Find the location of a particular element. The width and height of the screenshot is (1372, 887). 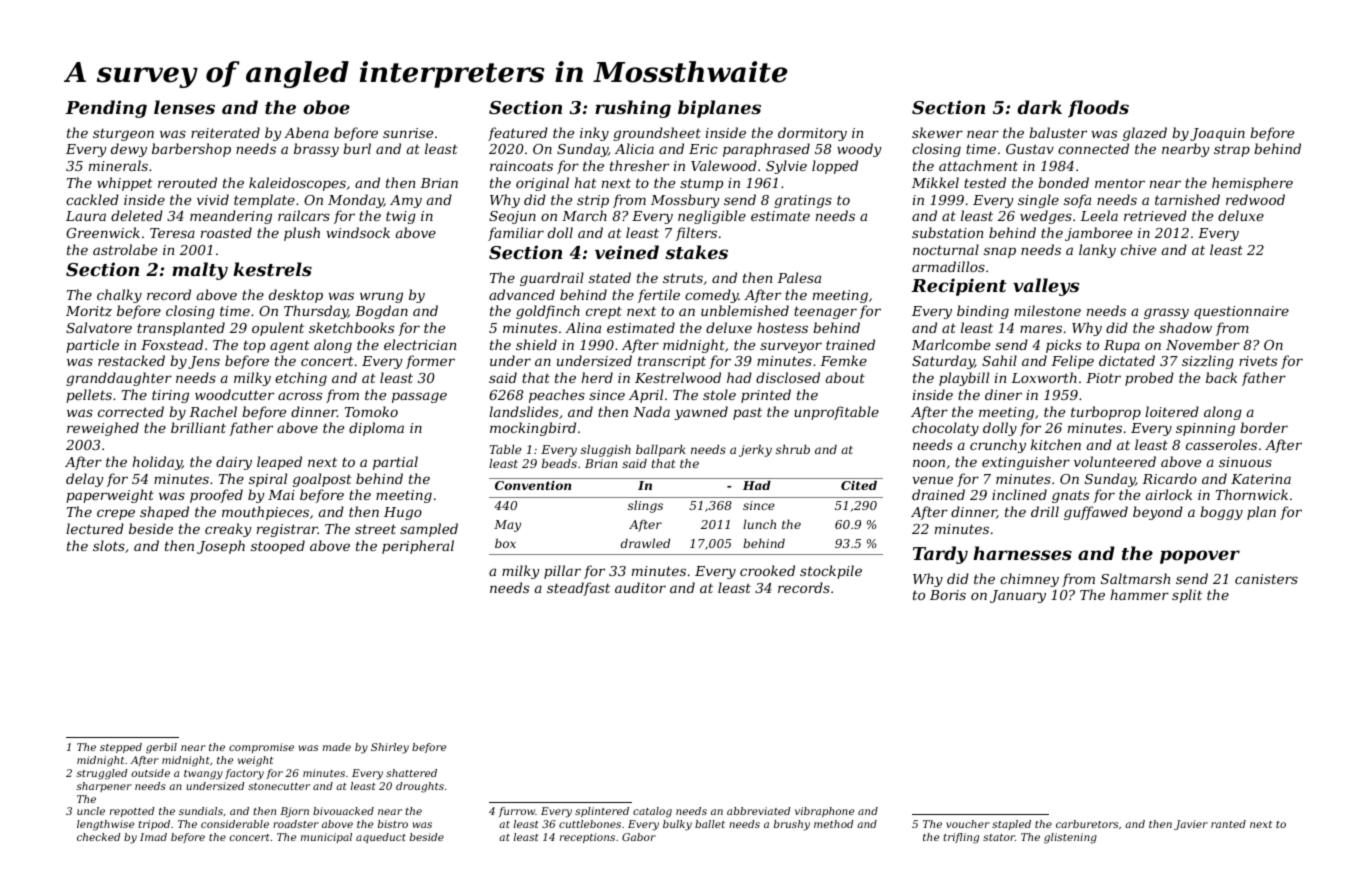

dark is located at coordinates (1039, 107).
